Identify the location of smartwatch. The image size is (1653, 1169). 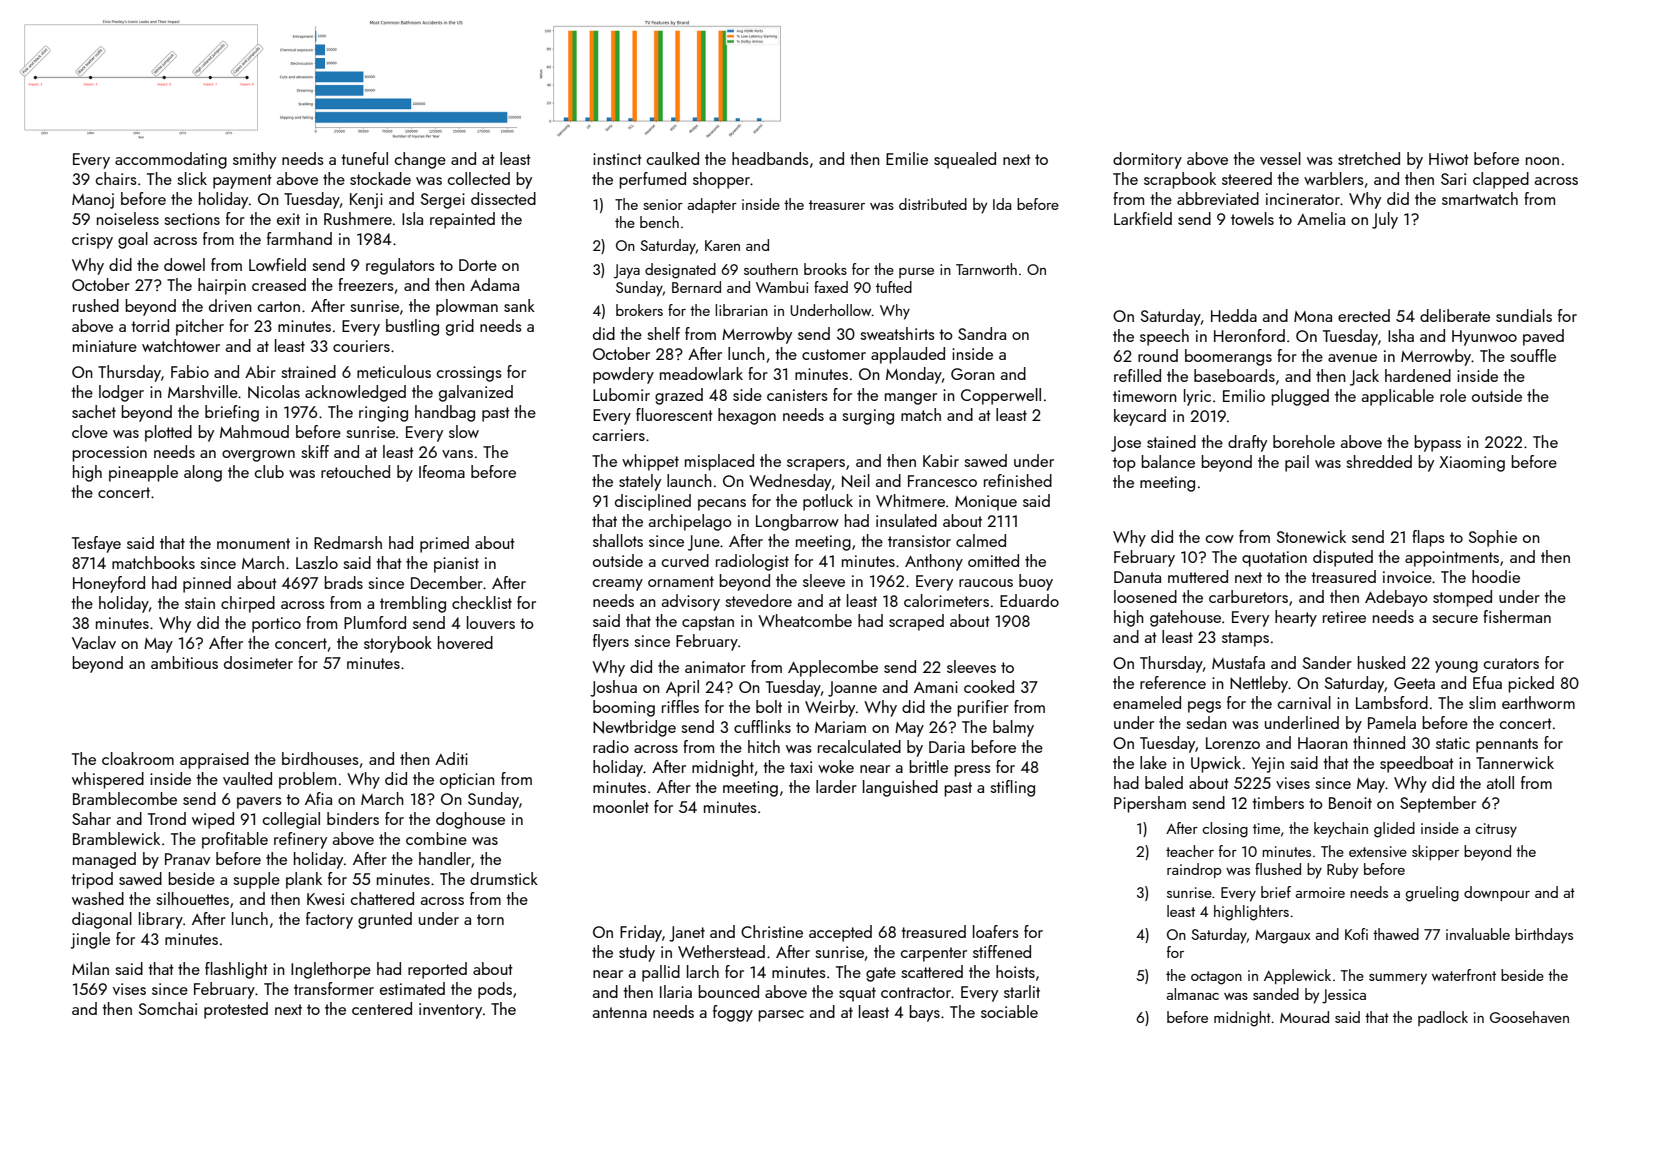
(1480, 198).
